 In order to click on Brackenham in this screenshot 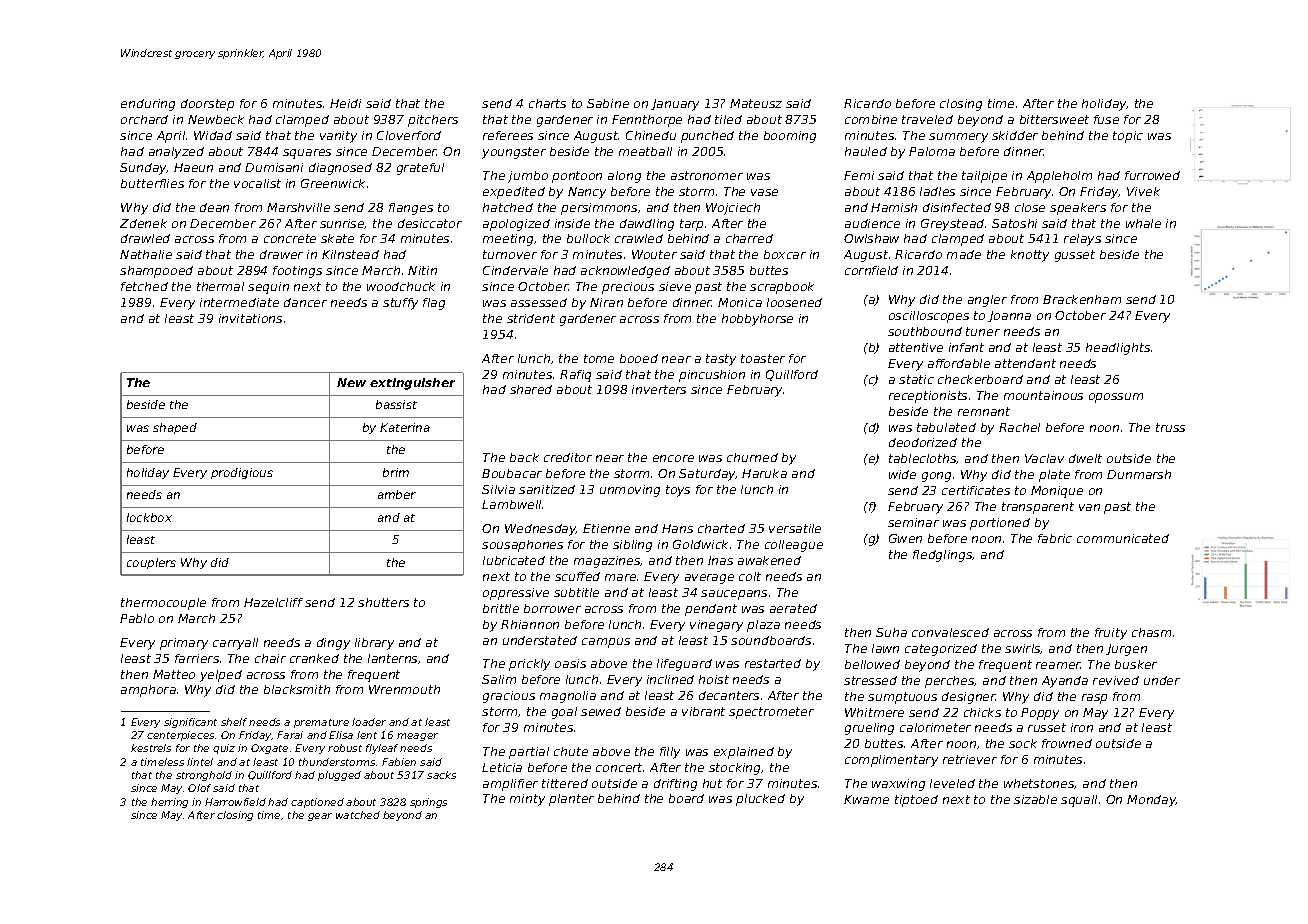, I will do `click(1082, 299)`.
